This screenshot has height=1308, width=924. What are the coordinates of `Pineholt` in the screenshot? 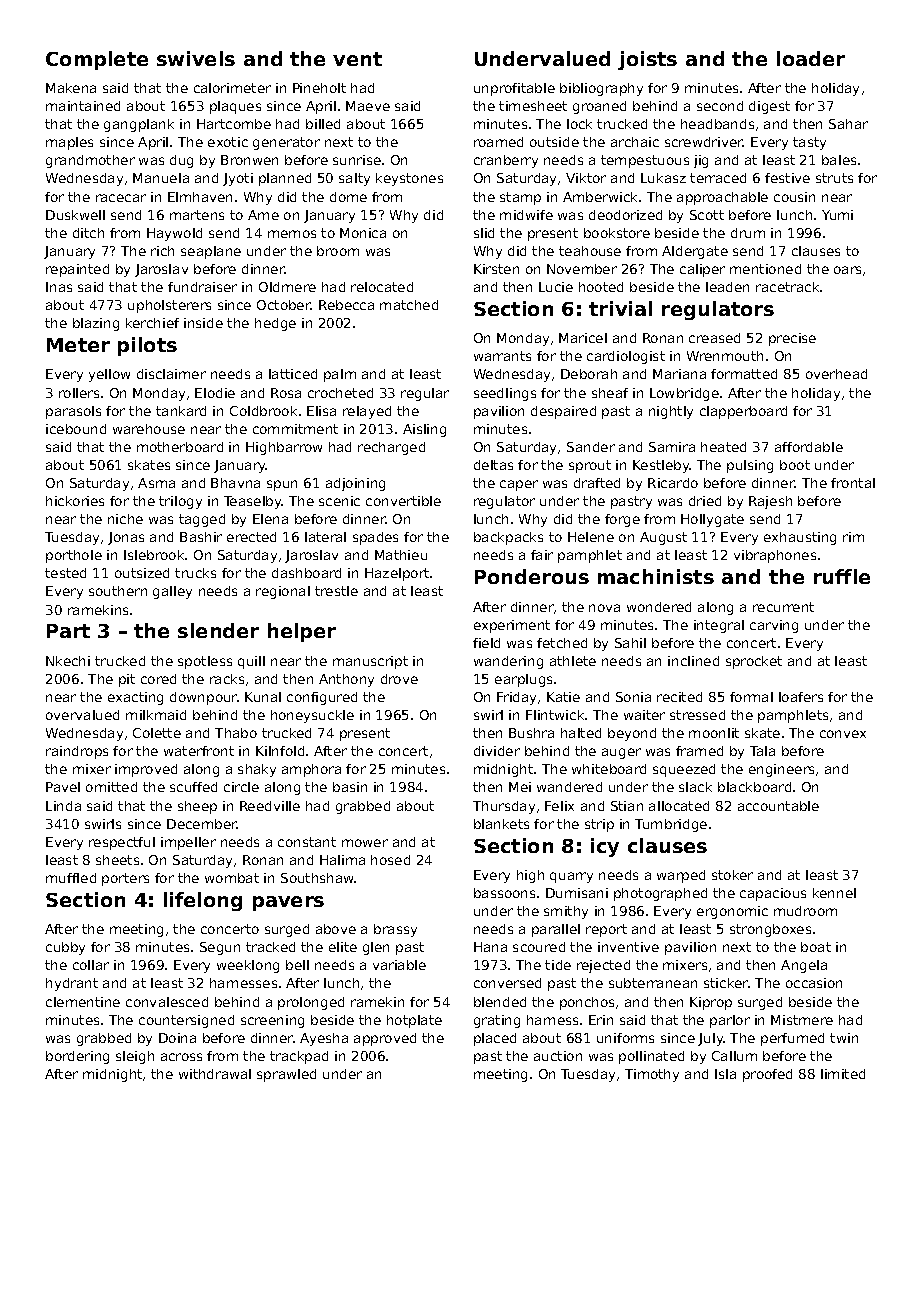 It's located at (319, 88).
